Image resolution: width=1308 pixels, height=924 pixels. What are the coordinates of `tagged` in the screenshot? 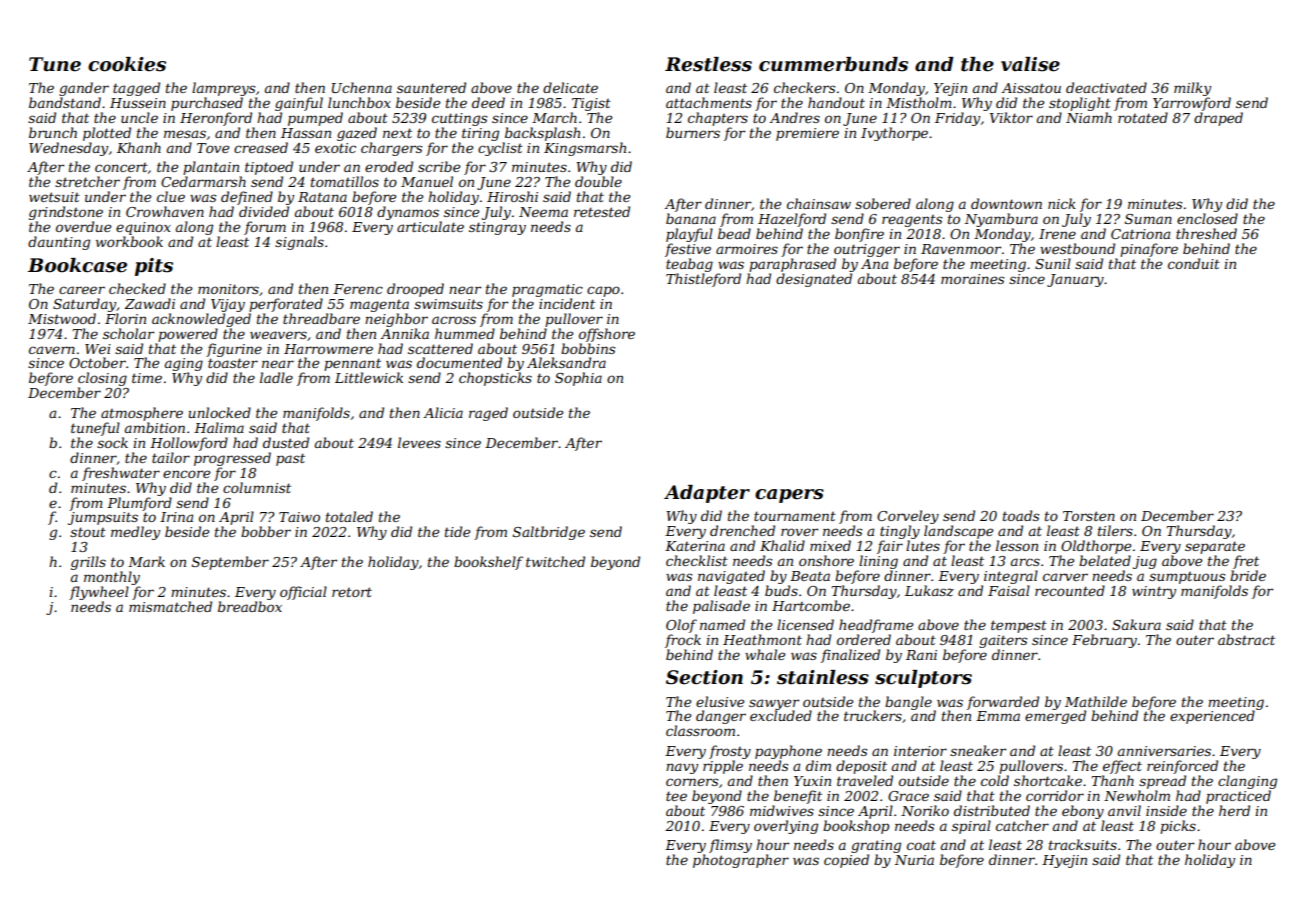 It's located at (136, 89).
